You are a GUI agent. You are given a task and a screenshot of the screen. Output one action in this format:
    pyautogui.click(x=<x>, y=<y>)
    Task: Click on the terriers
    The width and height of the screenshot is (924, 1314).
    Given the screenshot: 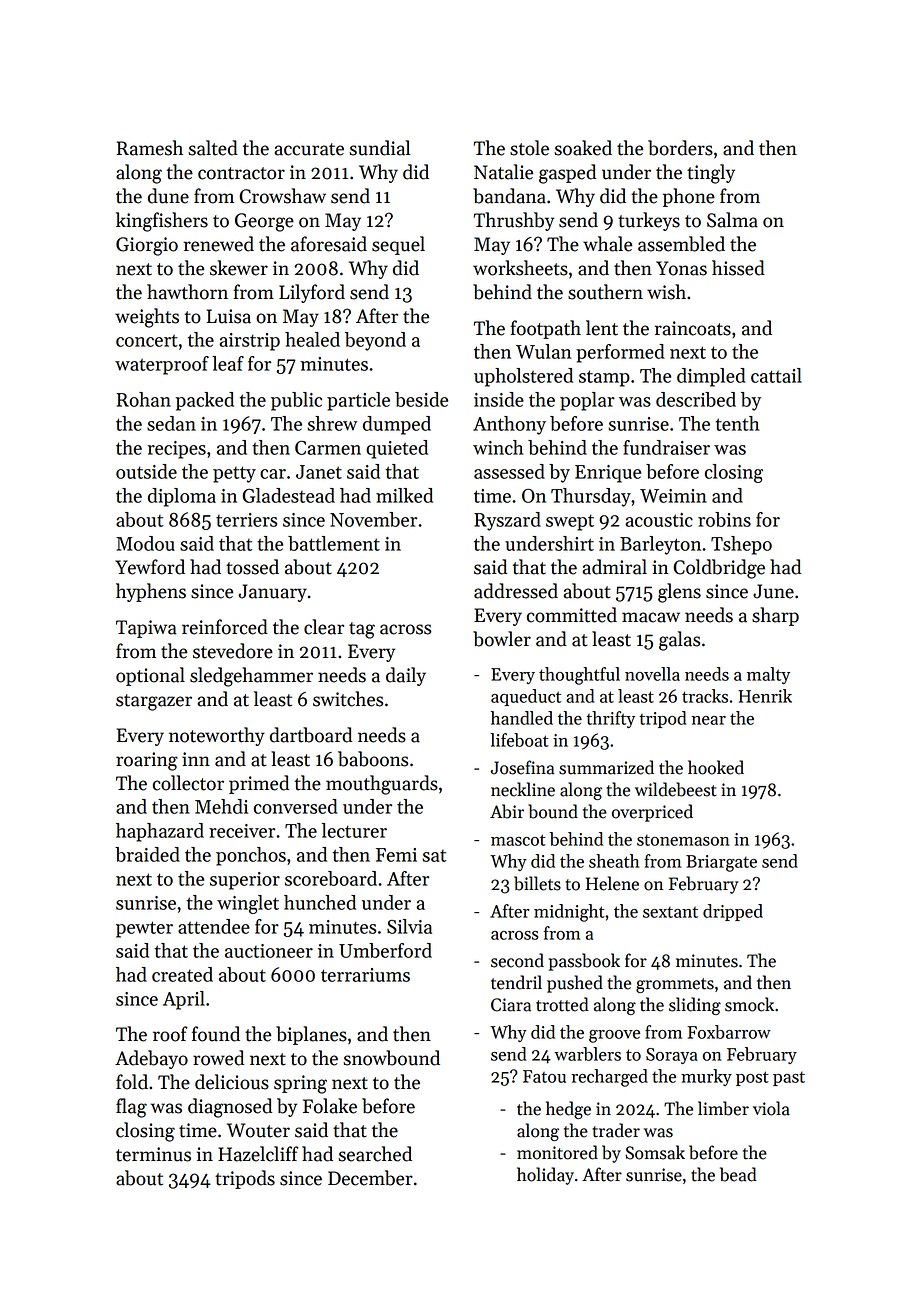 What is the action you would take?
    pyautogui.click(x=246, y=520)
